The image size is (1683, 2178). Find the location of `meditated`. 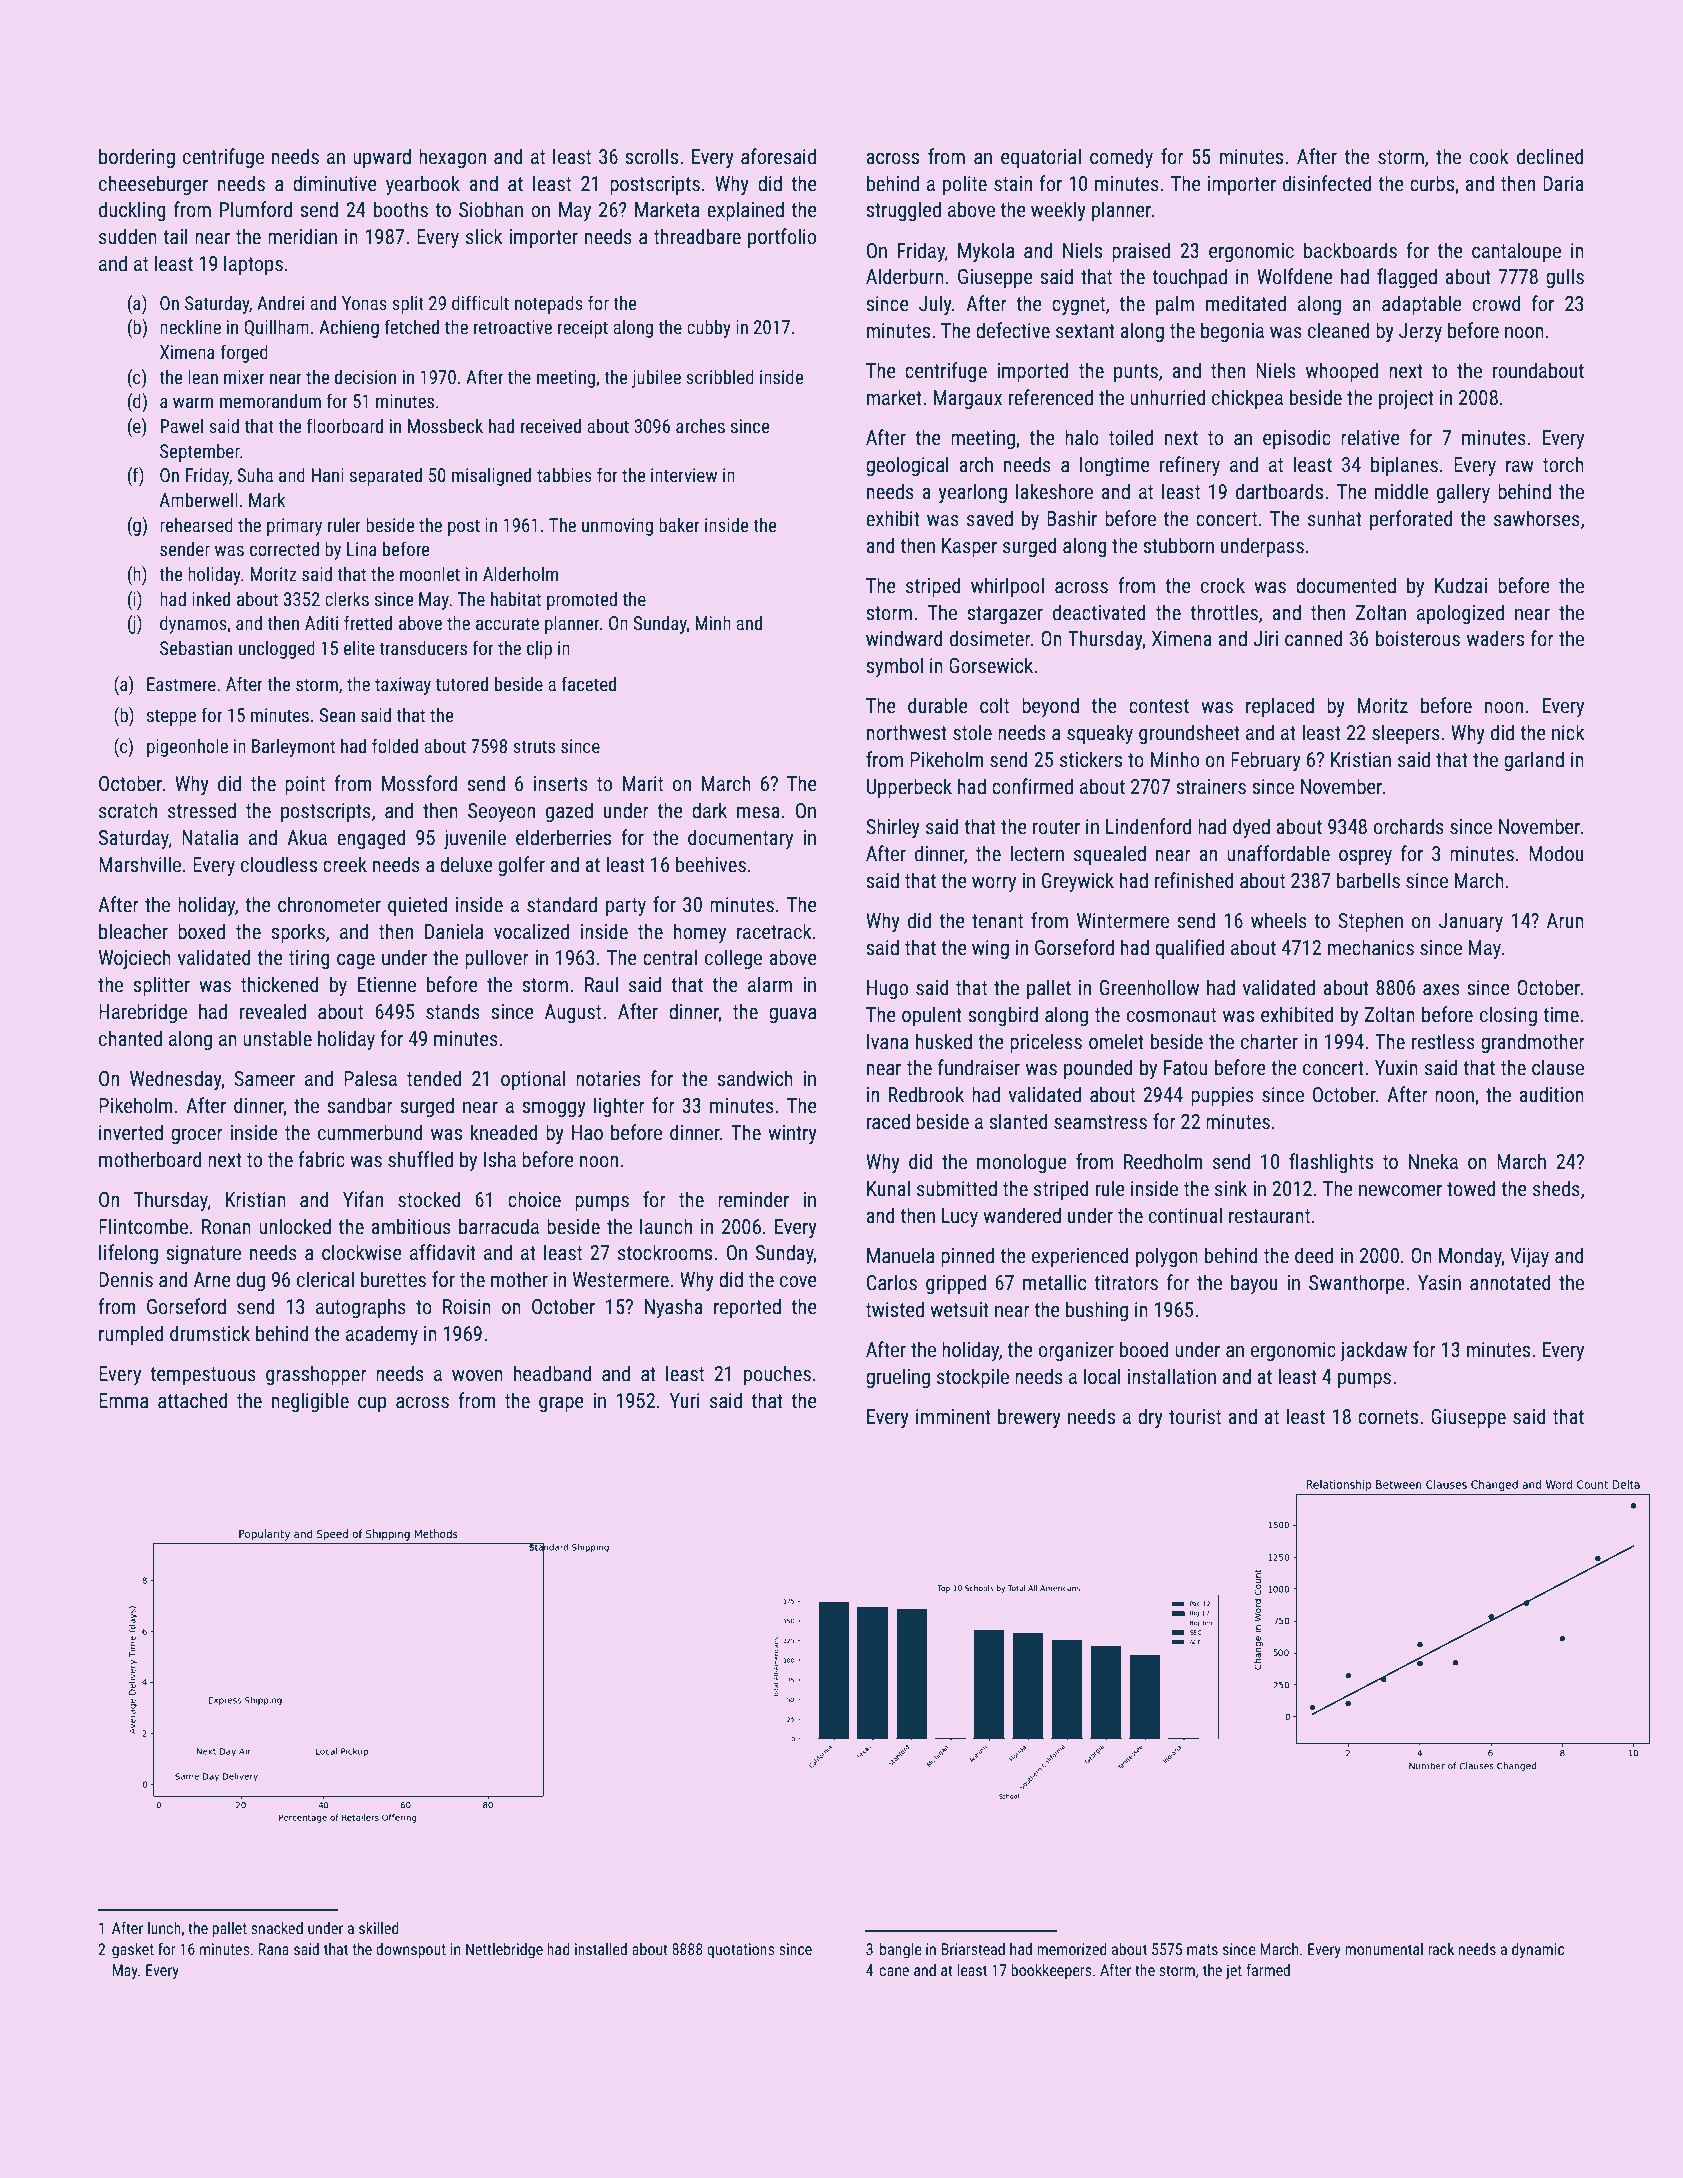

meditated is located at coordinates (1246, 303).
